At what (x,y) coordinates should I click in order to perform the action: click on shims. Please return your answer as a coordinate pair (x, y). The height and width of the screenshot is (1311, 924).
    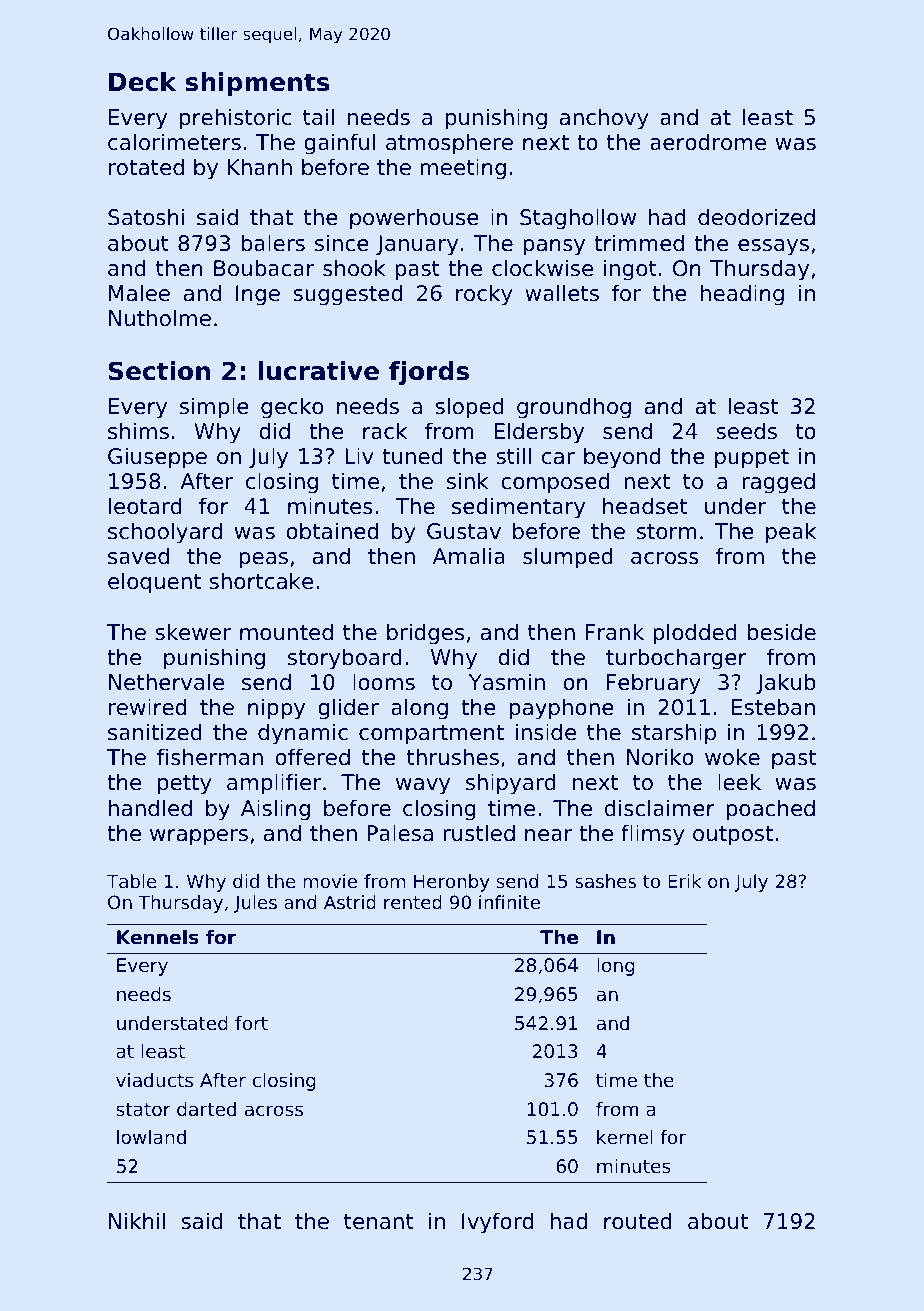
    Looking at the image, I should click on (138, 431).
